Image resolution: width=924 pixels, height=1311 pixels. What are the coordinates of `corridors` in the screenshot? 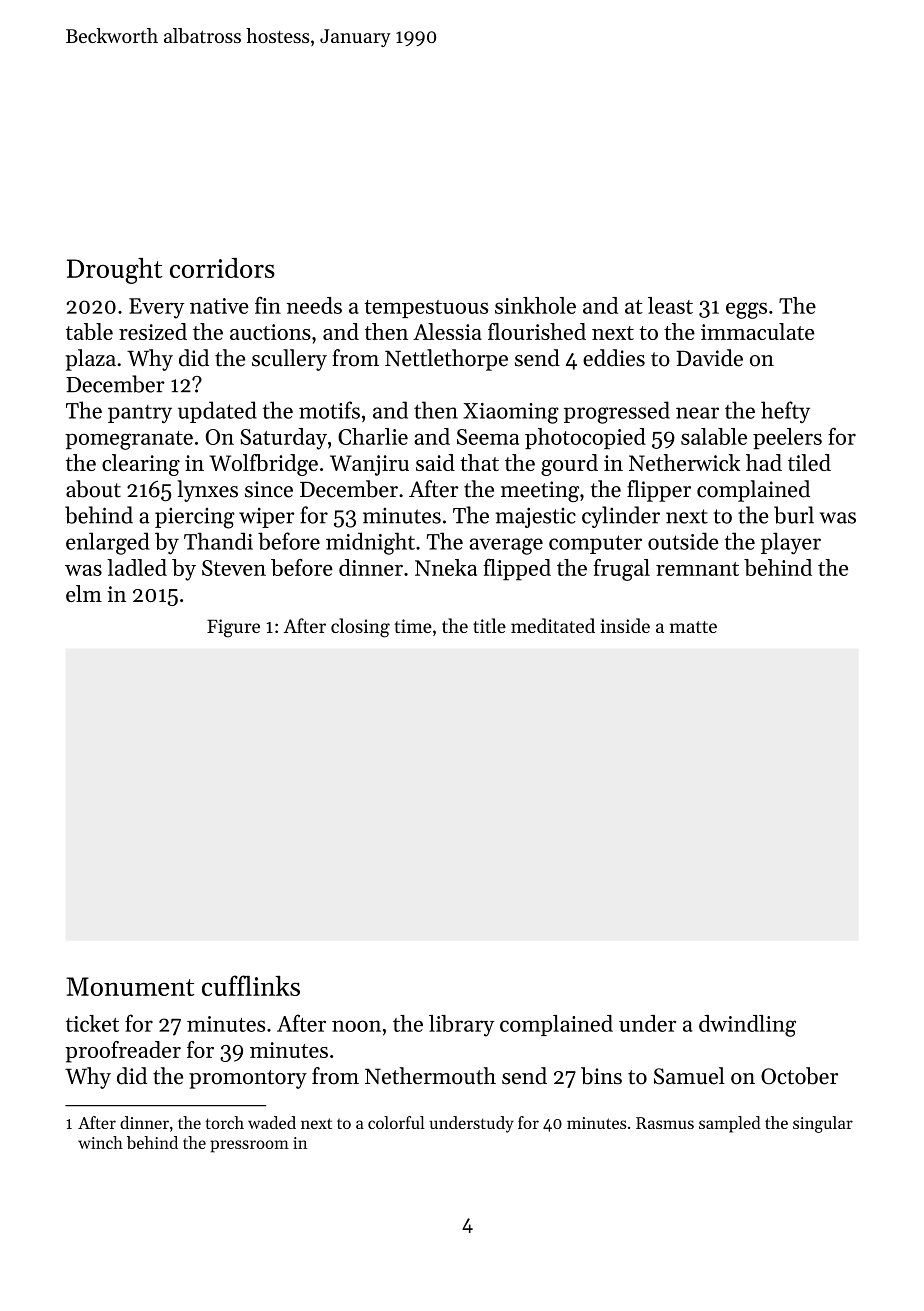 It's located at (222, 268).
